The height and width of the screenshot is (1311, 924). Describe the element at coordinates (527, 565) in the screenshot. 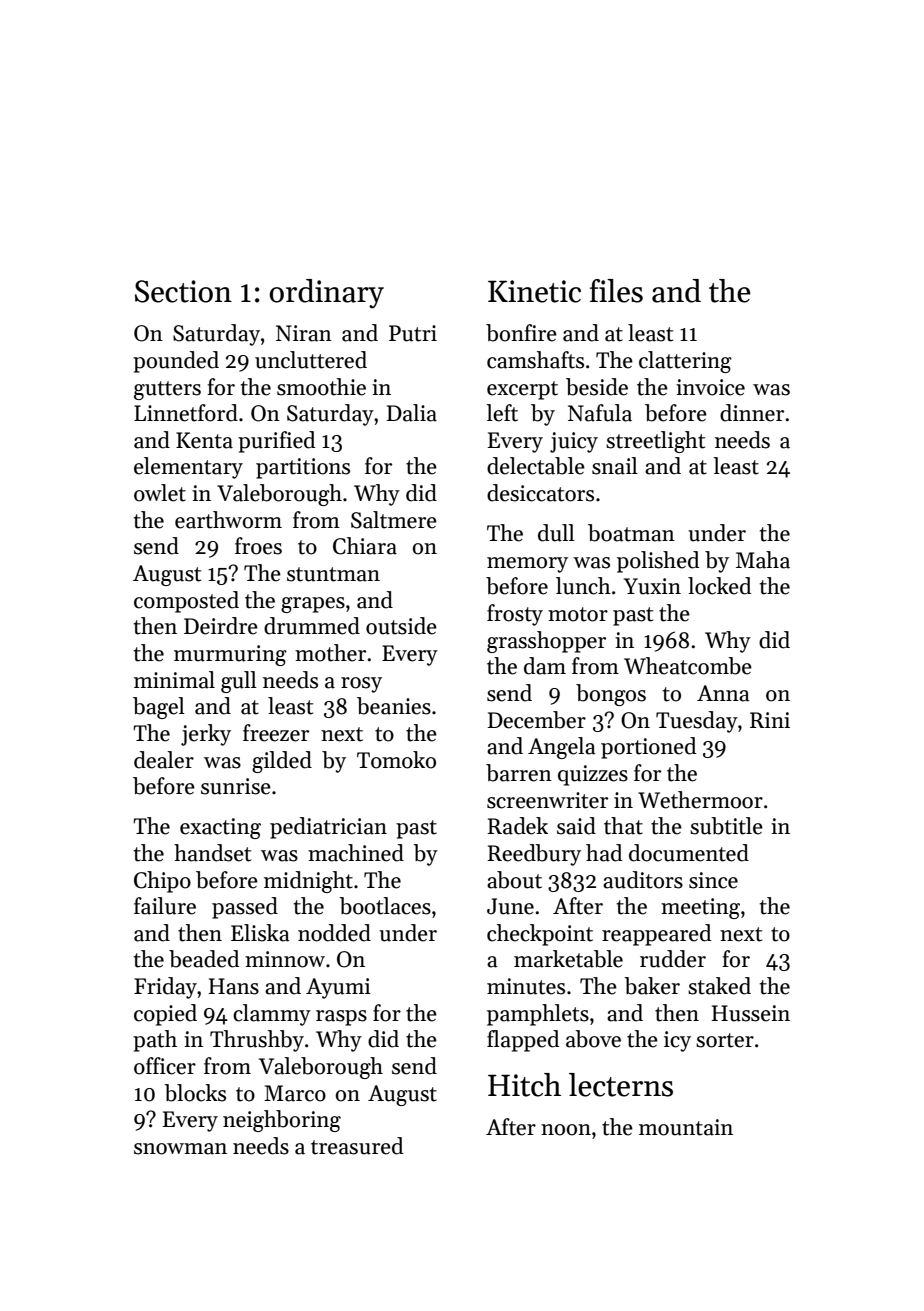

I see `memory` at that location.
